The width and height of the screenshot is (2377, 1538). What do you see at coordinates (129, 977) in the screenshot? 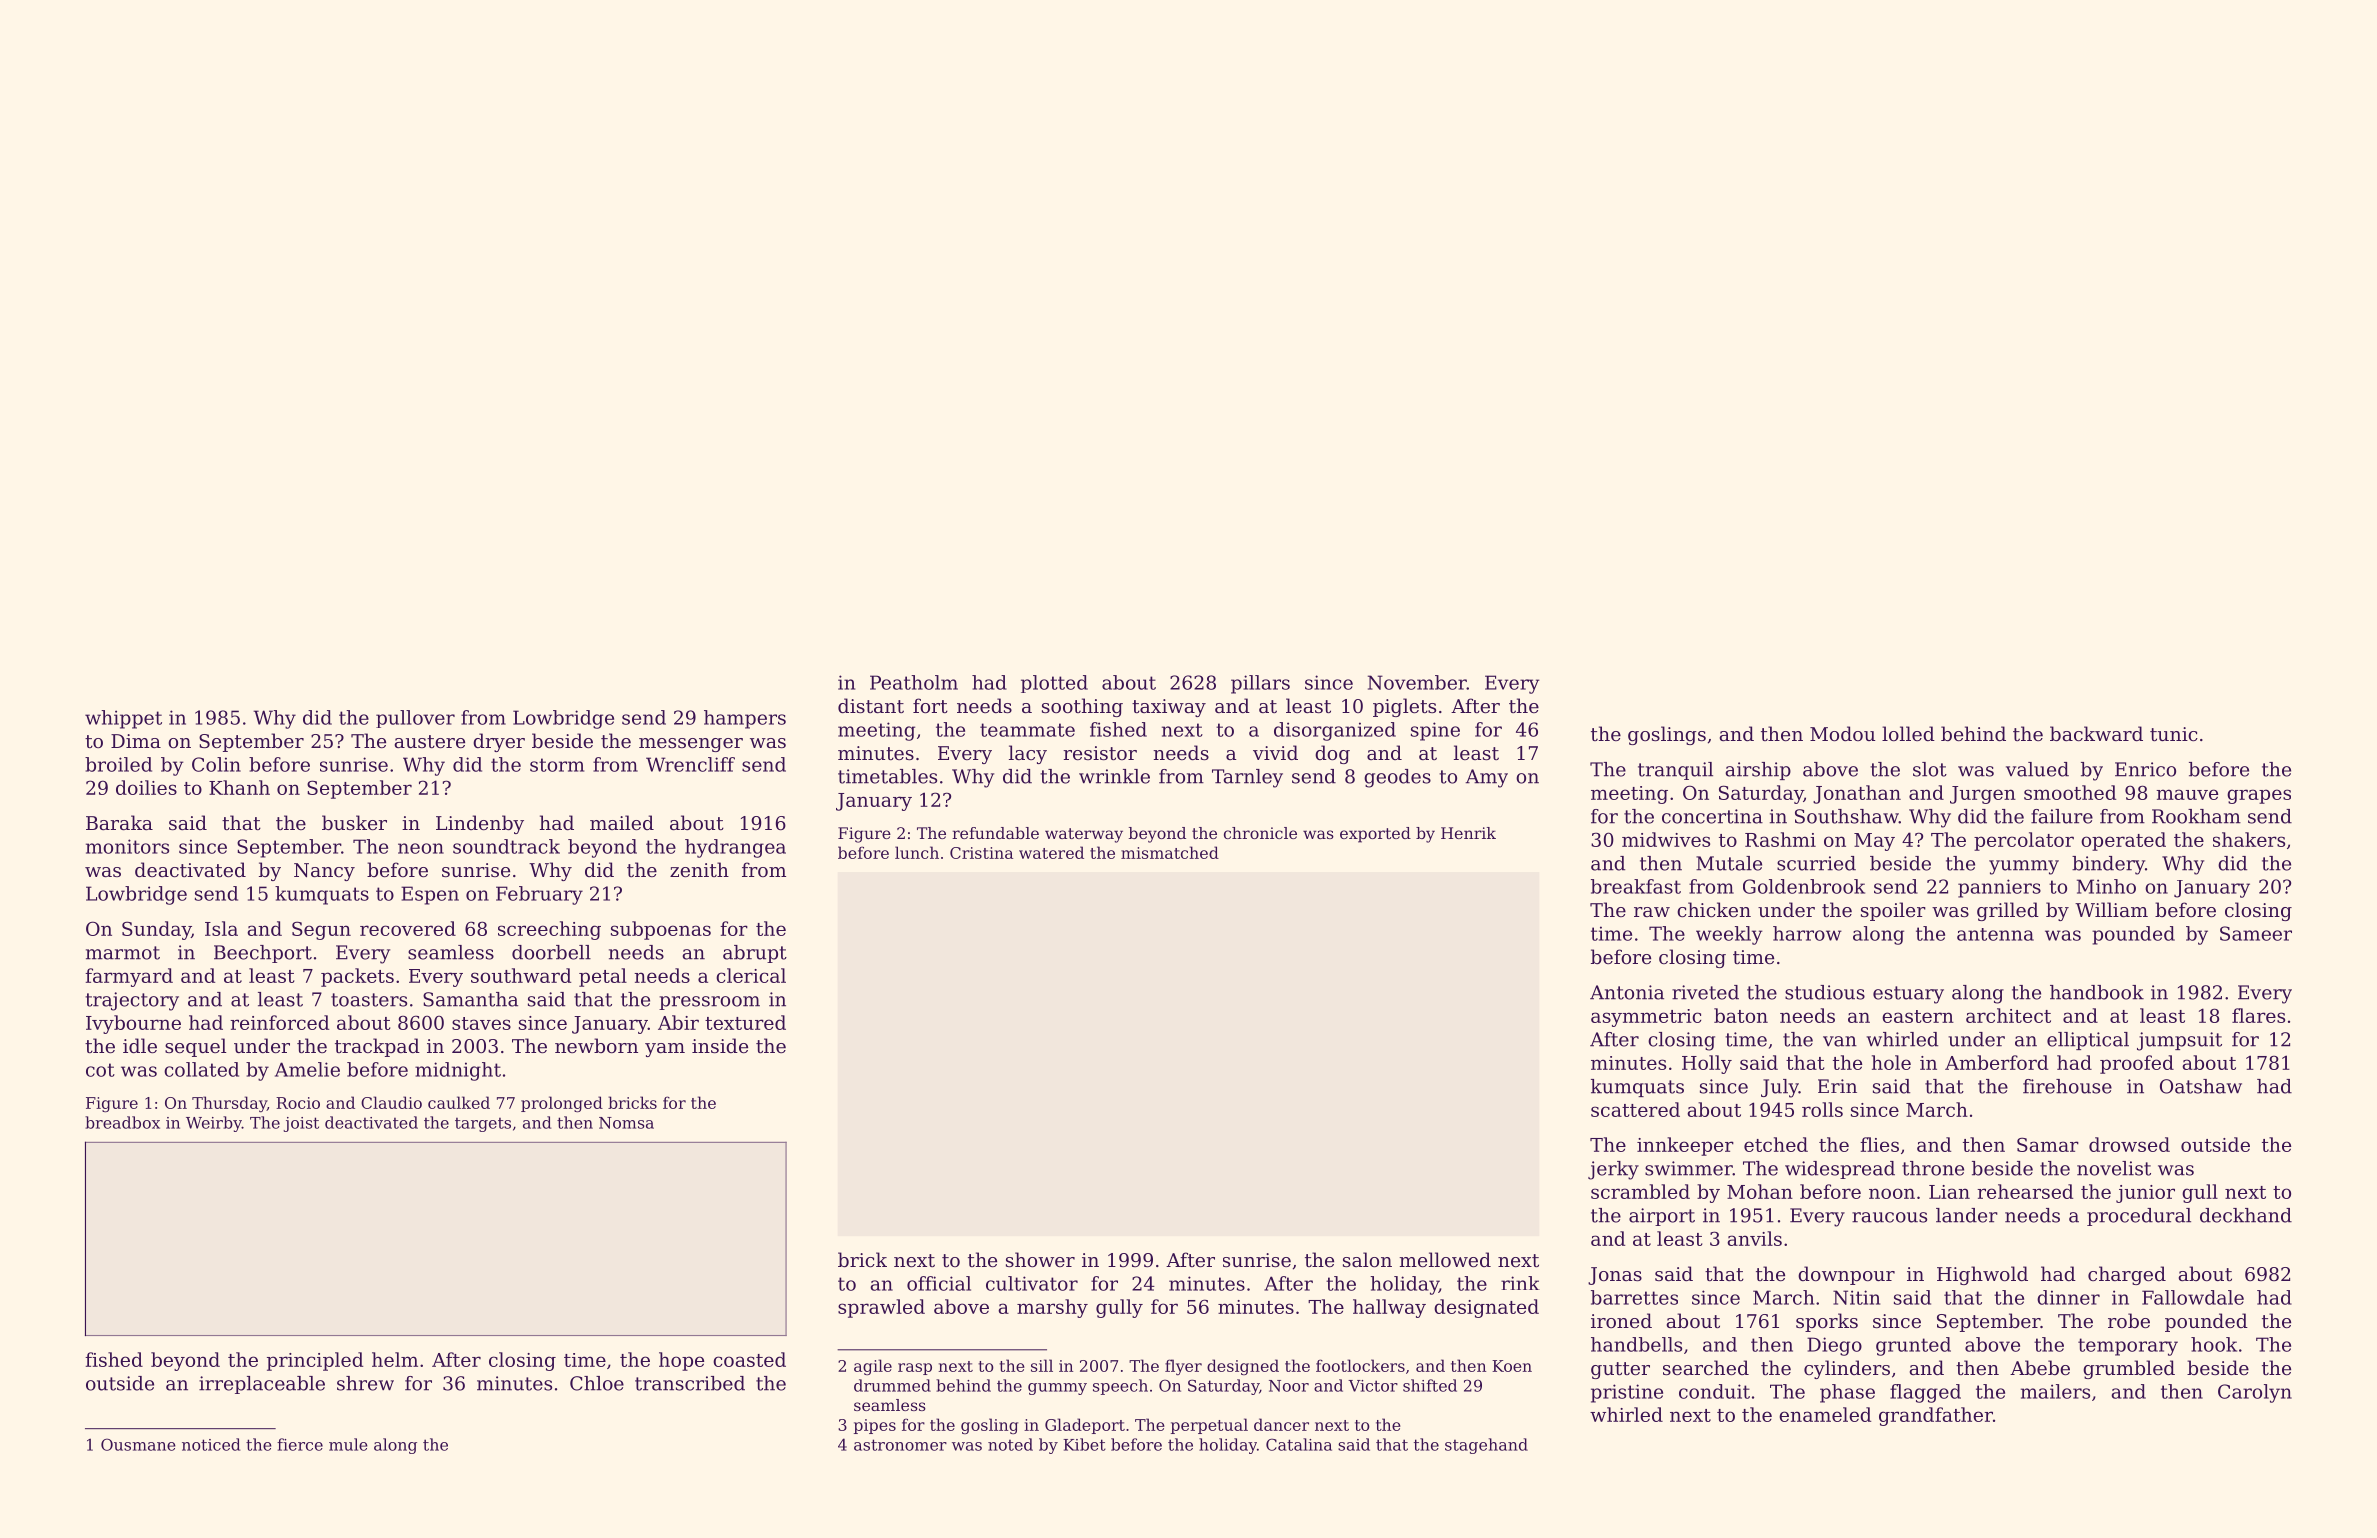
I see `farmyard` at bounding box center [129, 977].
